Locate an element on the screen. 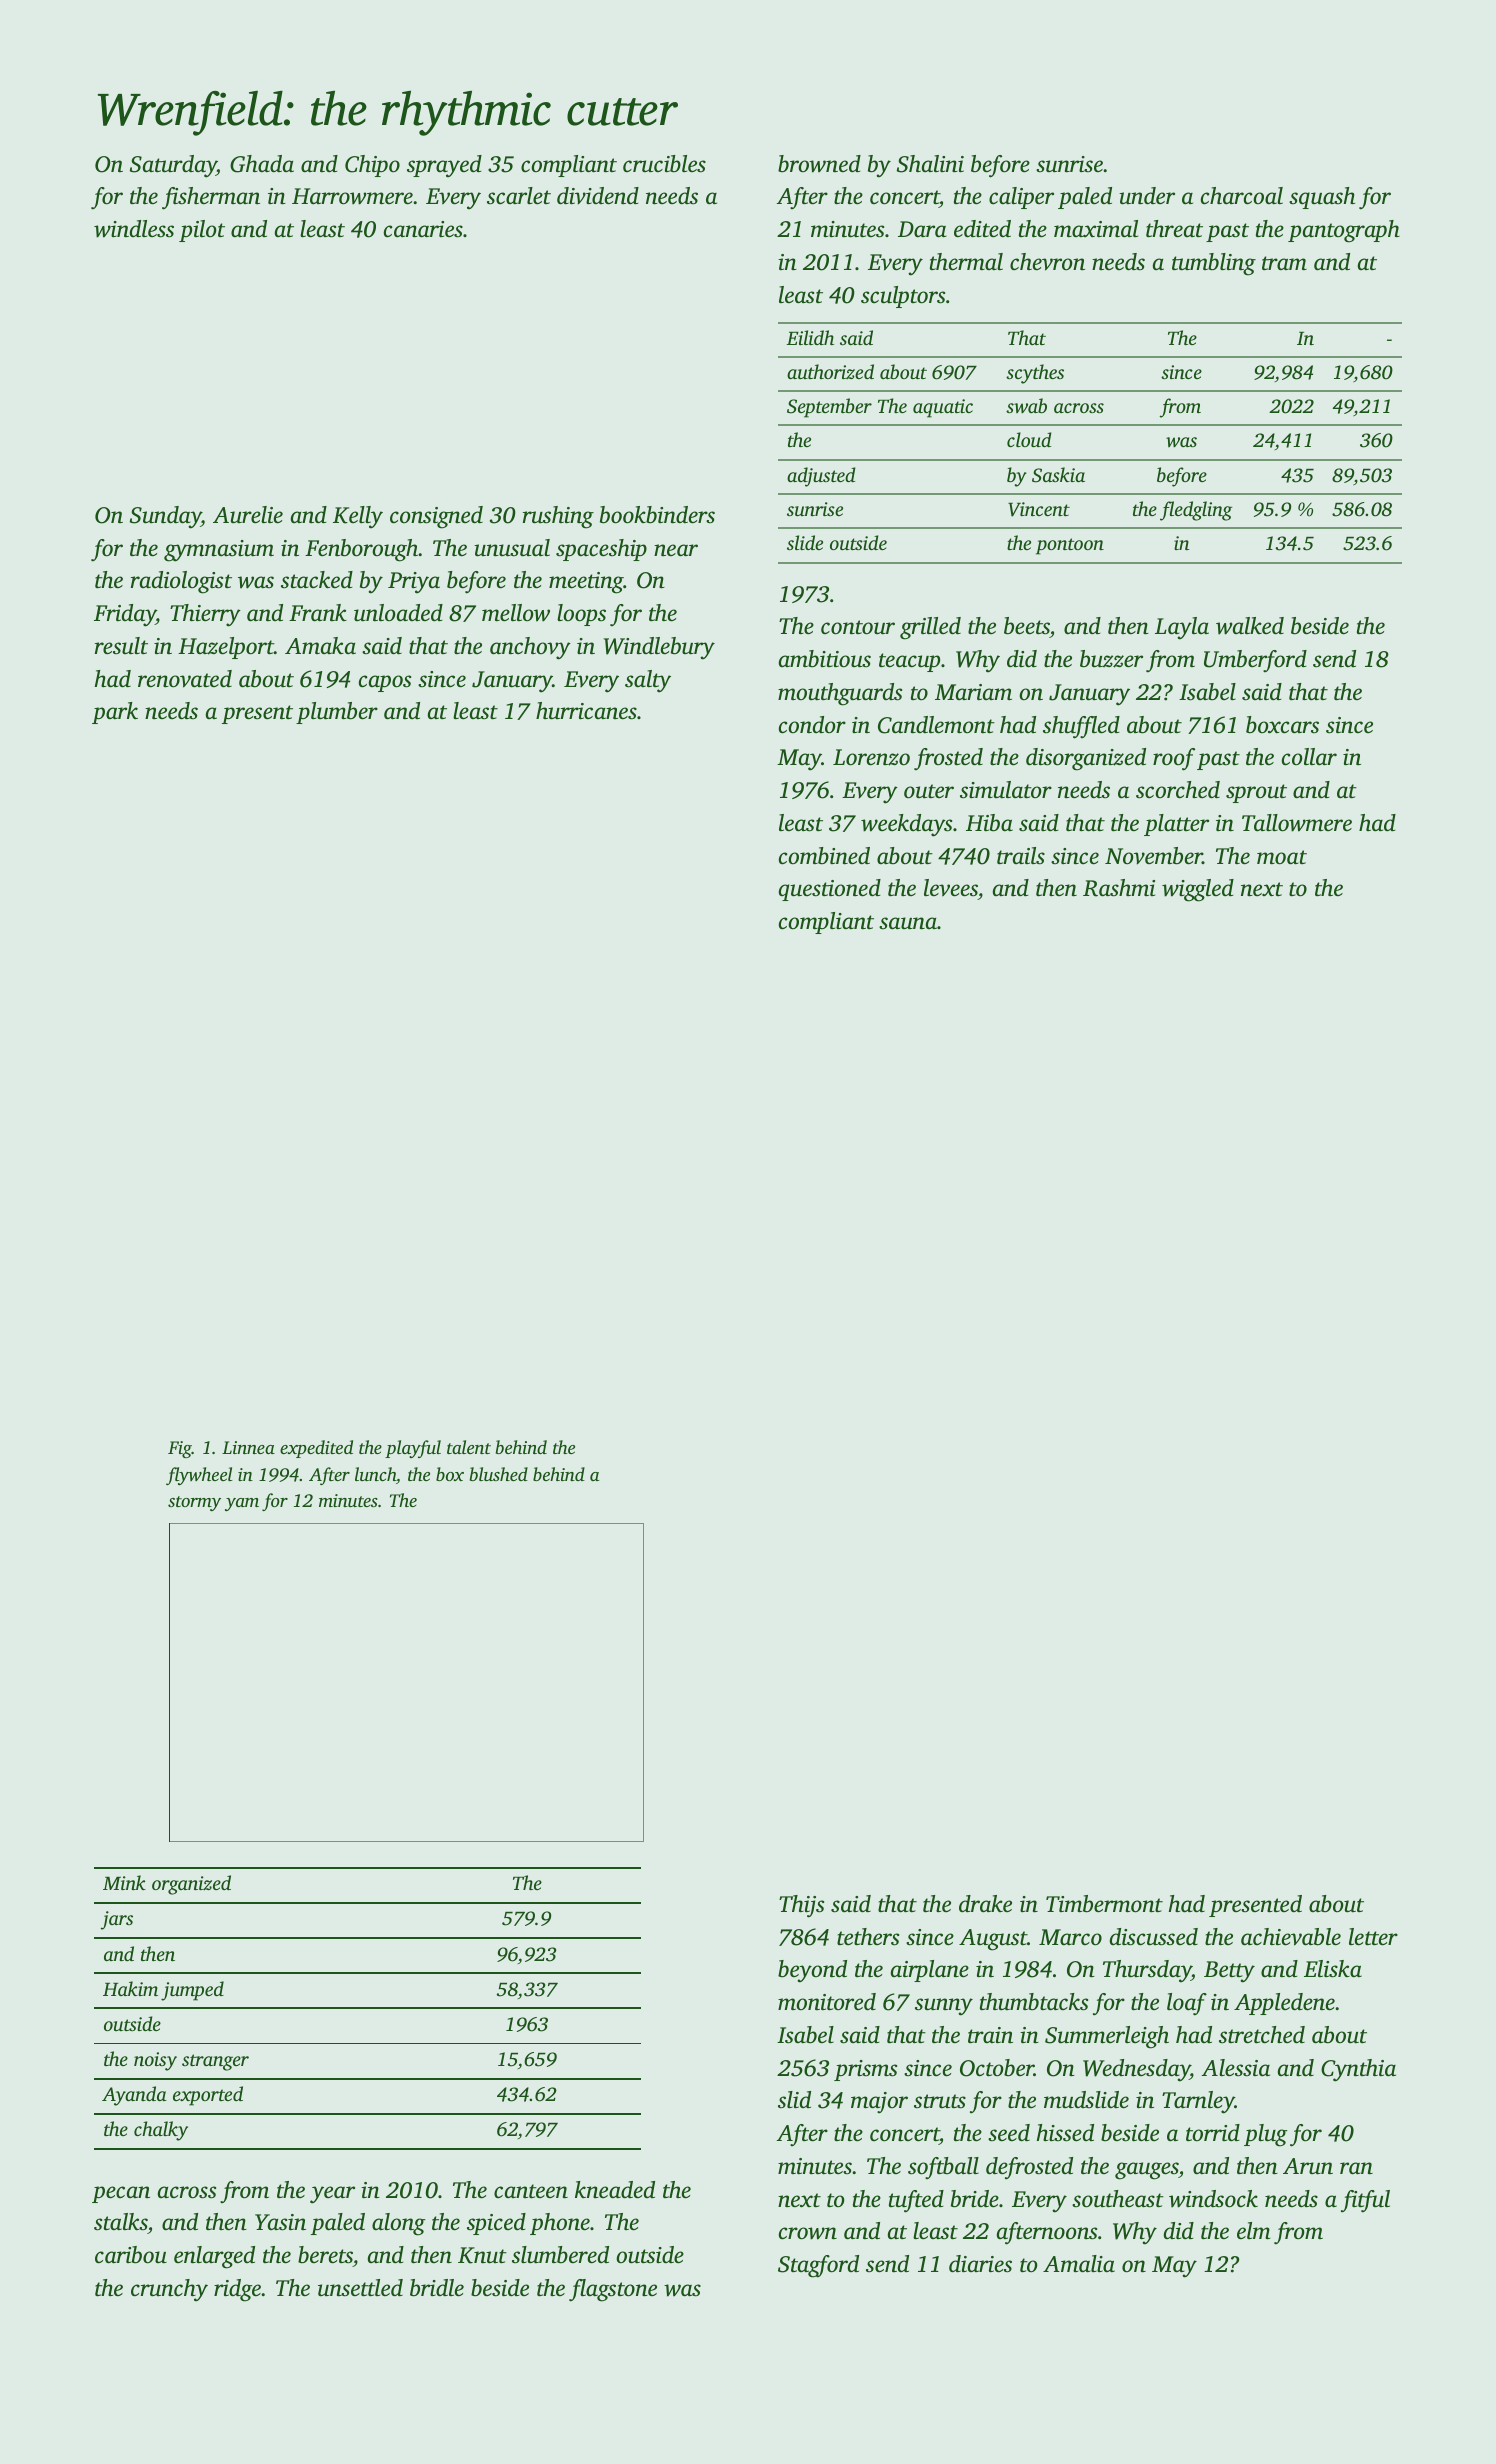  Saturday is located at coordinates (173, 166).
